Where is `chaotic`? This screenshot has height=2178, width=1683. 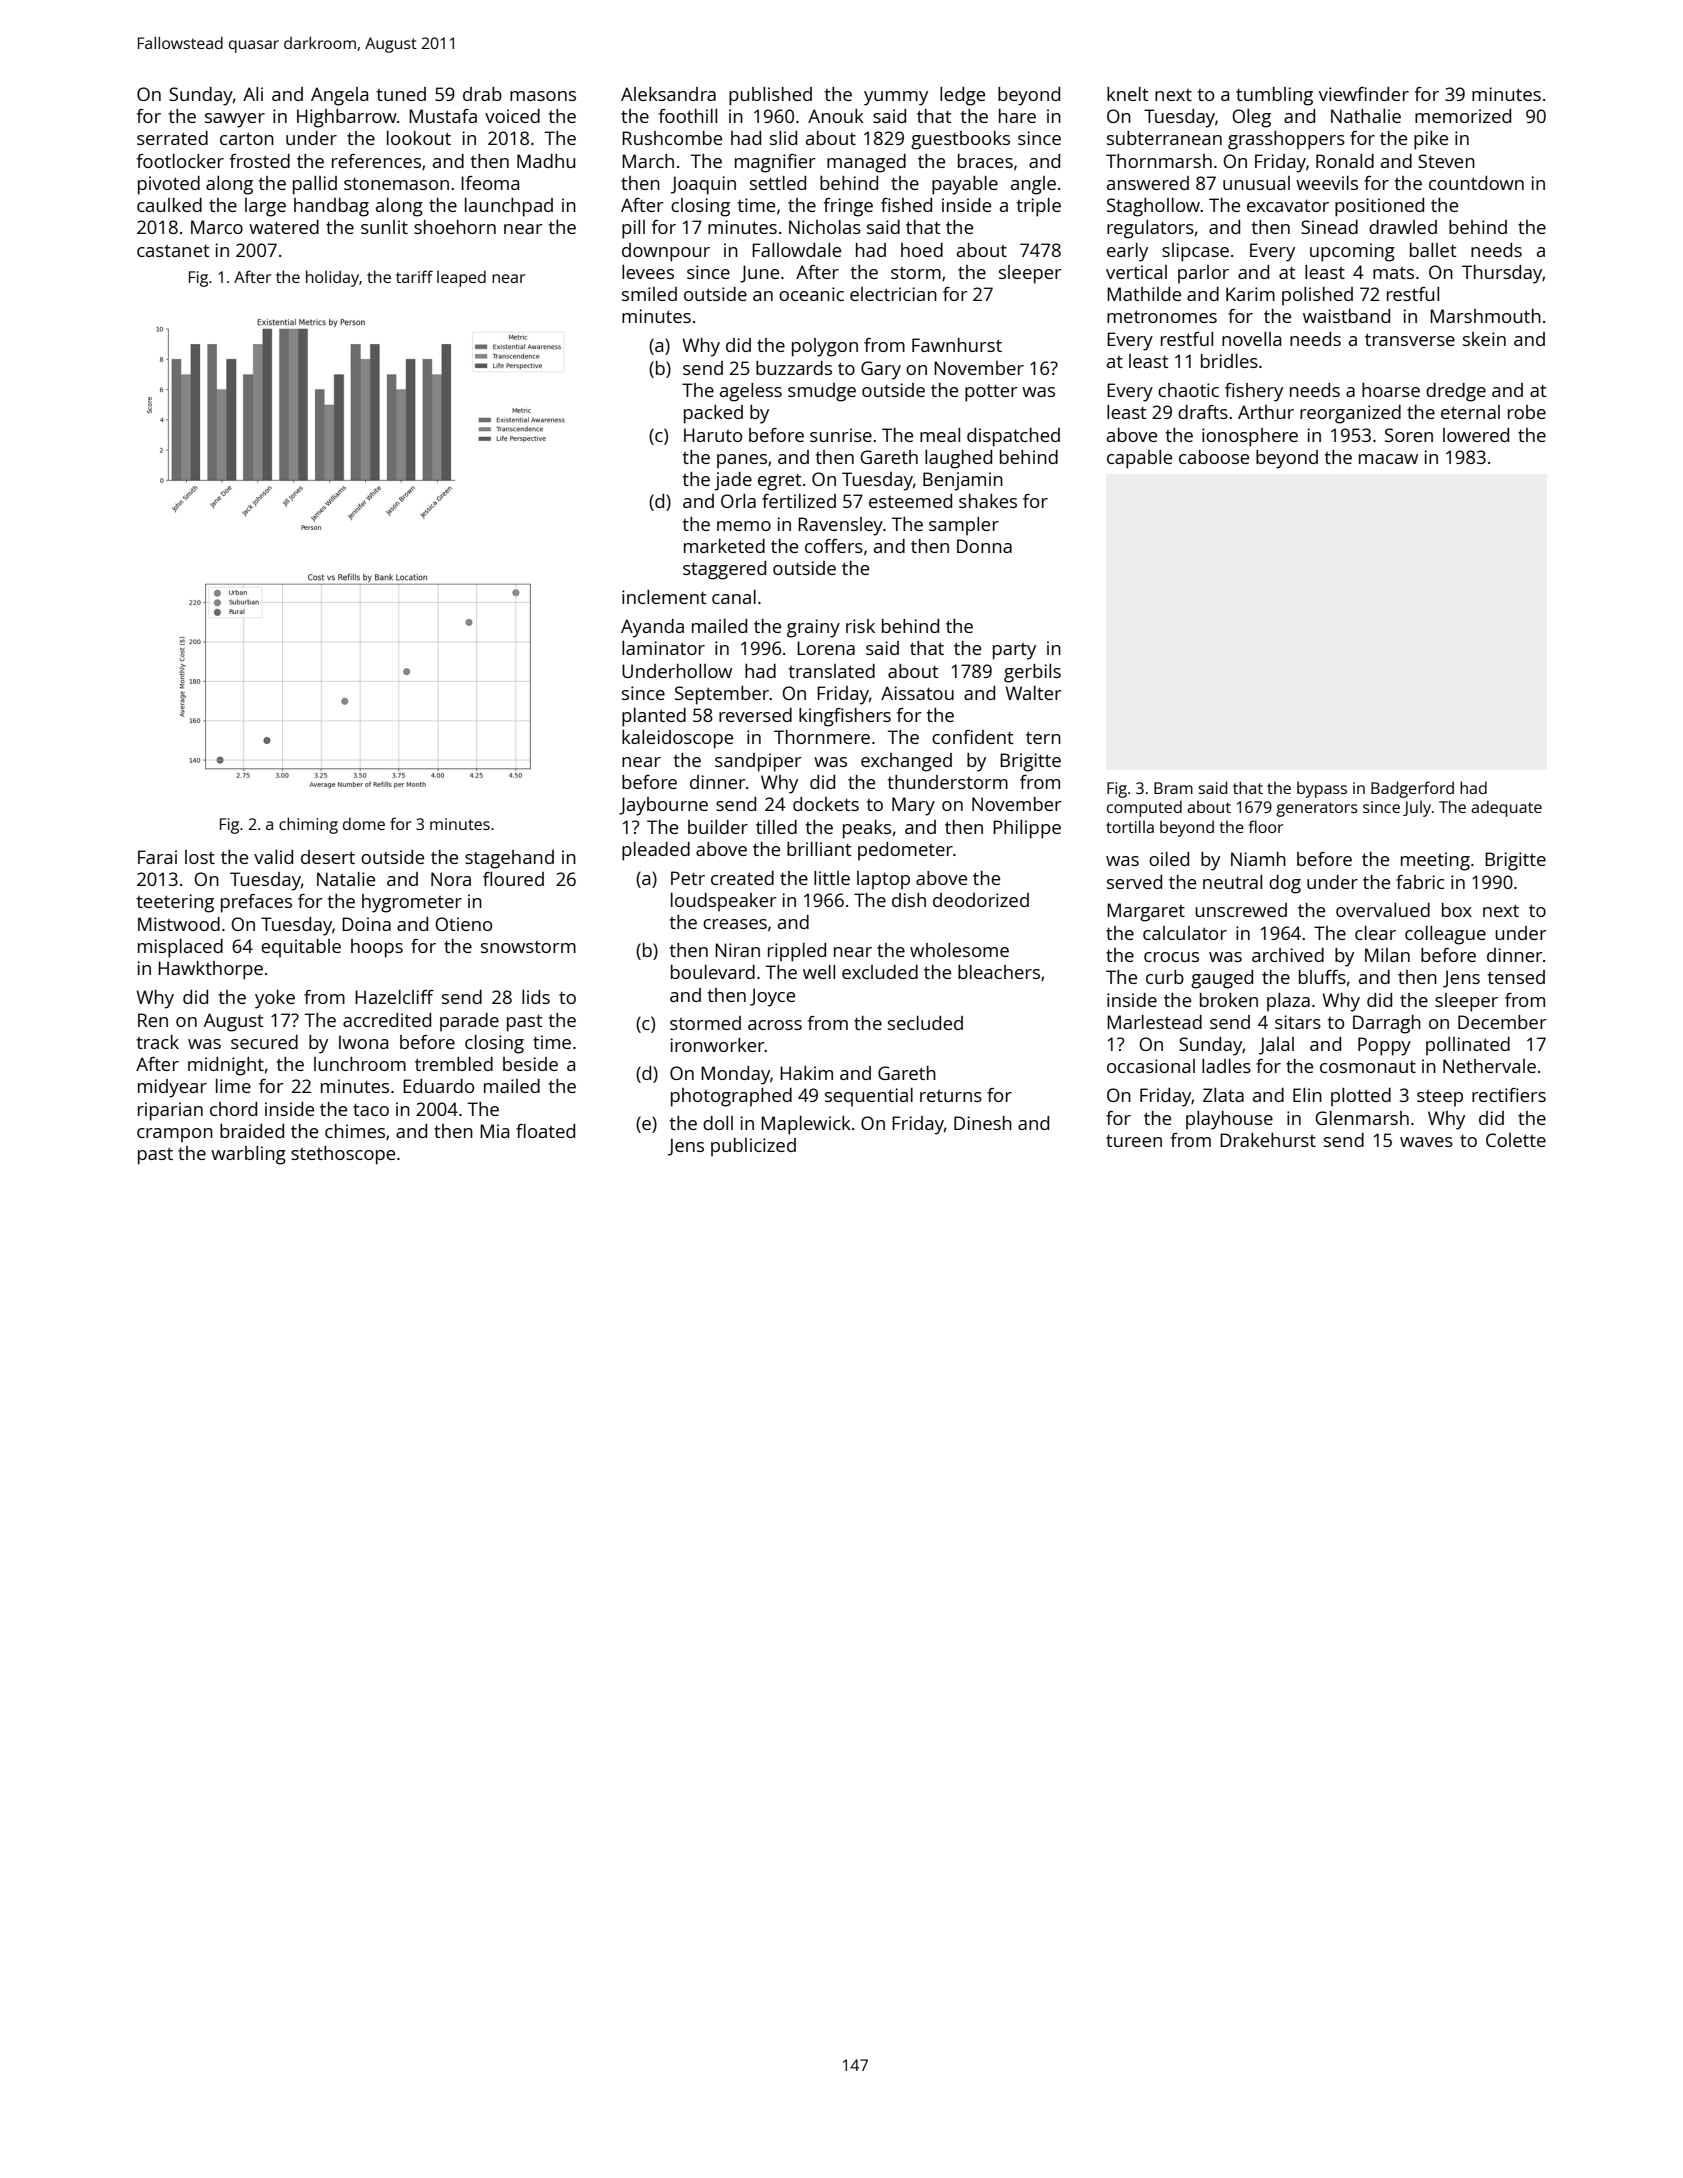
chaotic is located at coordinates (1188, 390).
